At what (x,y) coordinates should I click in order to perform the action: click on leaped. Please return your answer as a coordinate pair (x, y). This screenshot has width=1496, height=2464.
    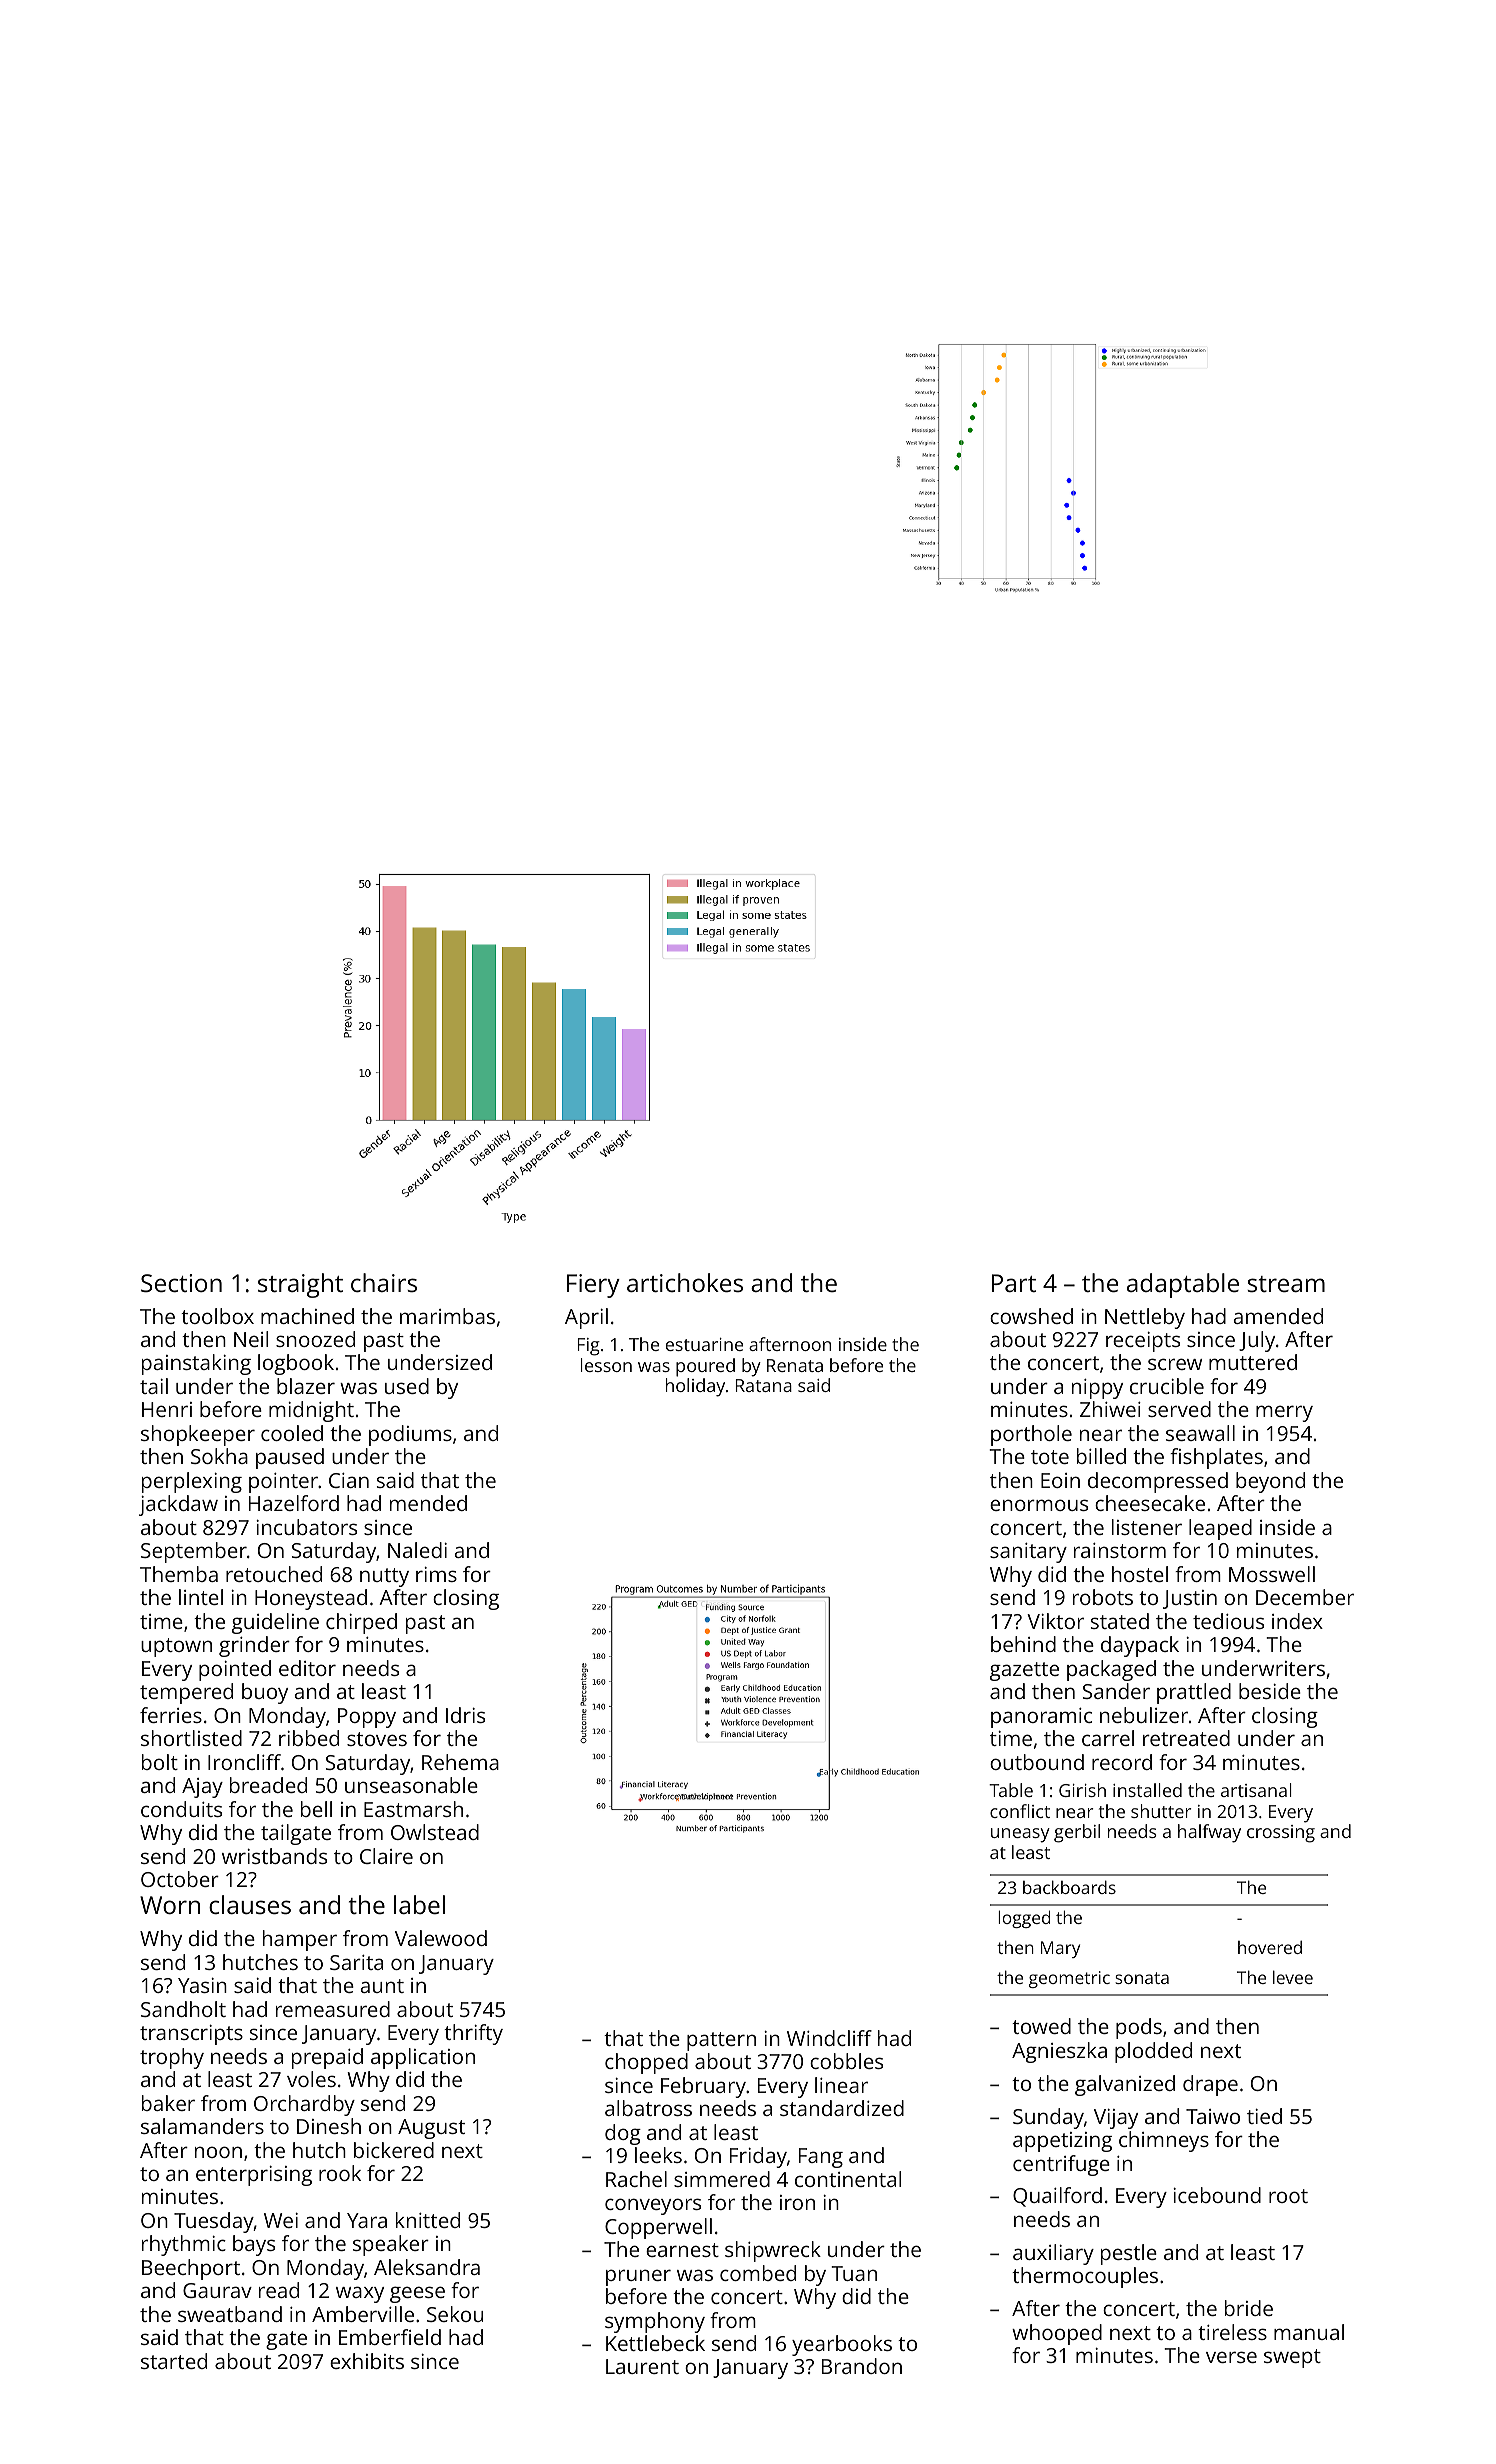
    Looking at the image, I should click on (1220, 1529).
